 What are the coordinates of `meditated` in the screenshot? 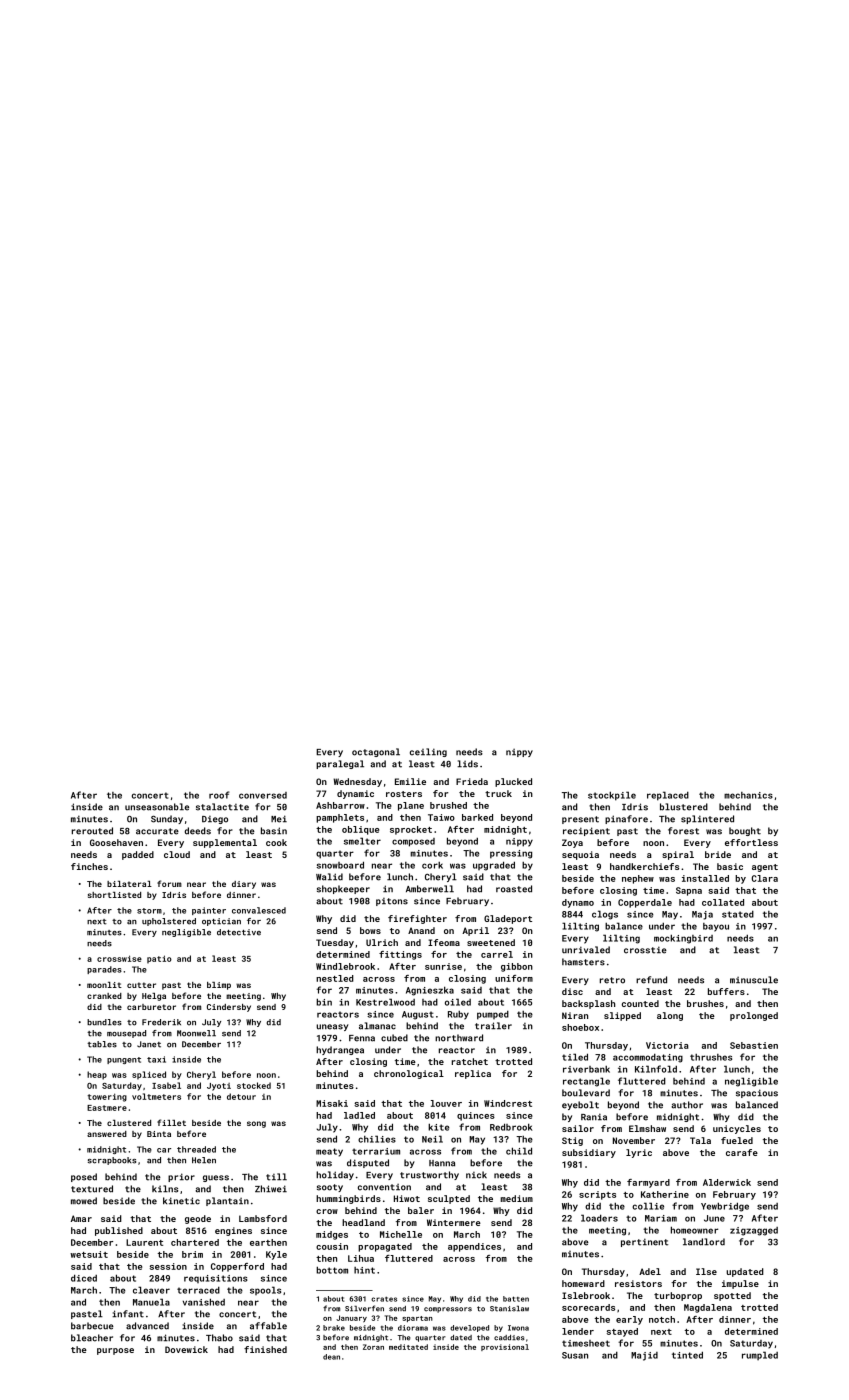 It's located at (408, 1347).
